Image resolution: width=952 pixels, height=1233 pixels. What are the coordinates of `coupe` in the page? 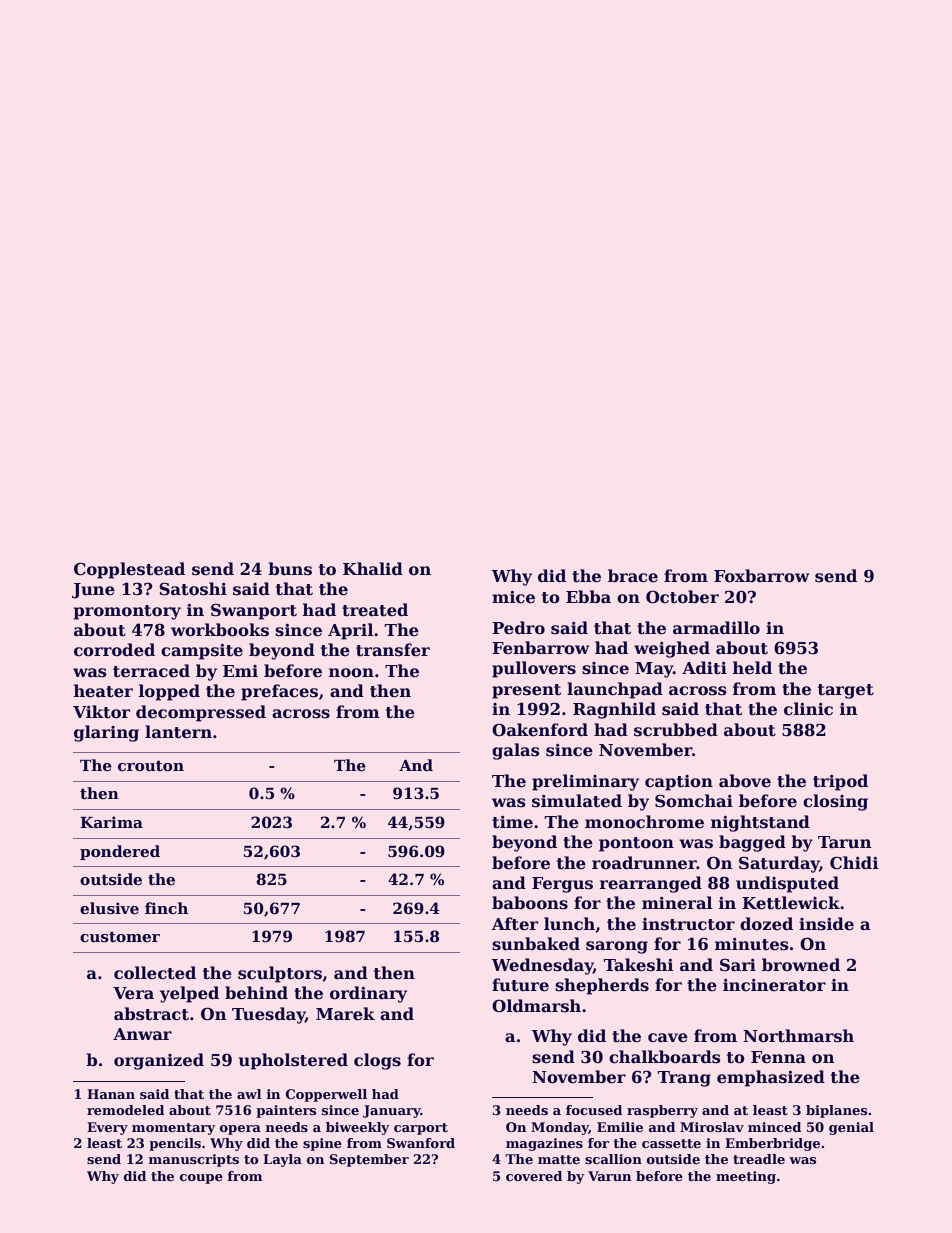 It's located at (201, 1179).
